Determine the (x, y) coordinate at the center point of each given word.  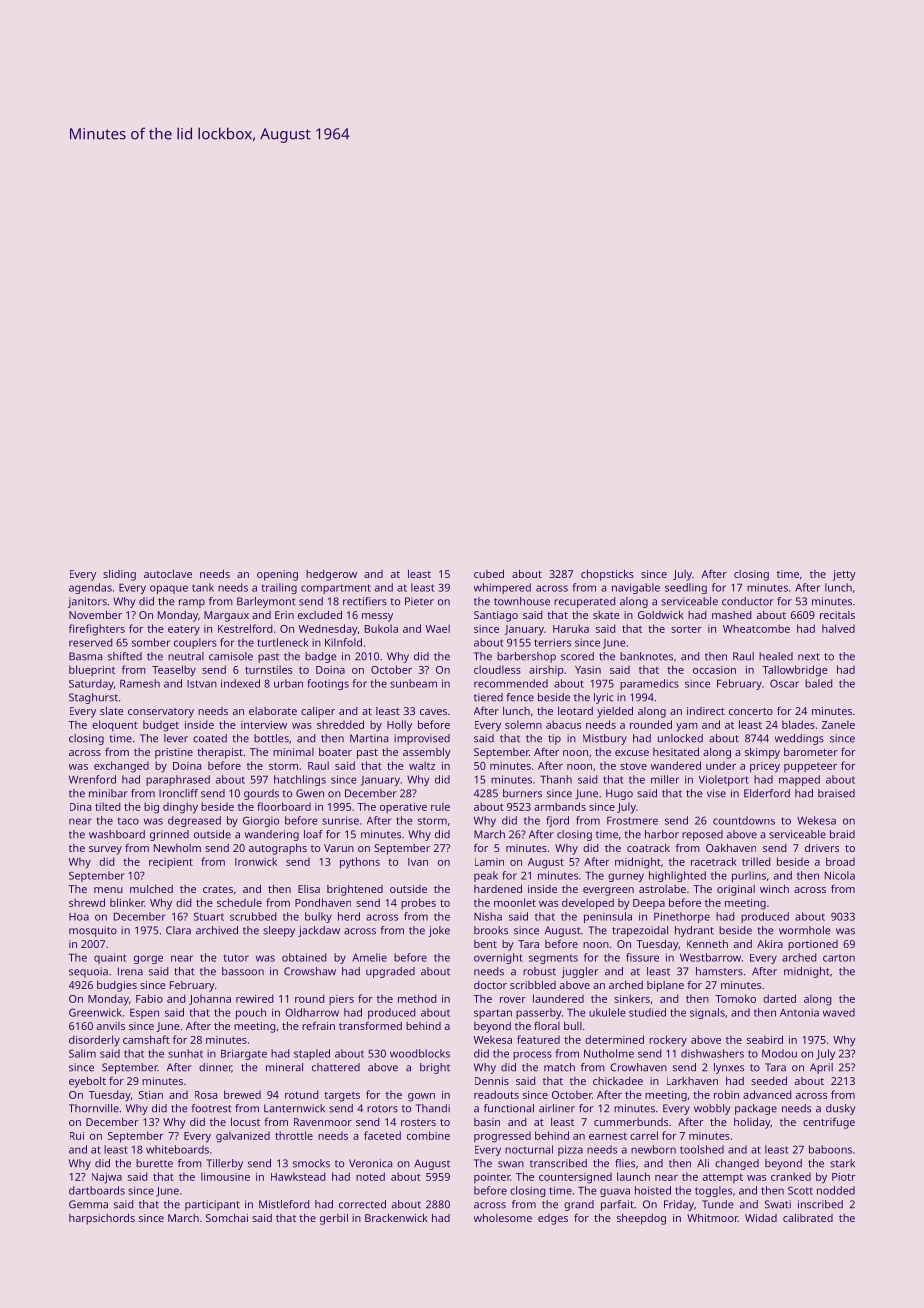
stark (842, 1163)
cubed (489, 574)
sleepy (279, 931)
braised (836, 793)
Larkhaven (692, 1081)
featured (538, 1039)
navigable (636, 588)
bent (485, 944)
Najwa (107, 1178)
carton (839, 958)
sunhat (185, 1053)
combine (428, 1135)
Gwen (310, 793)
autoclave (168, 574)
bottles (271, 738)
